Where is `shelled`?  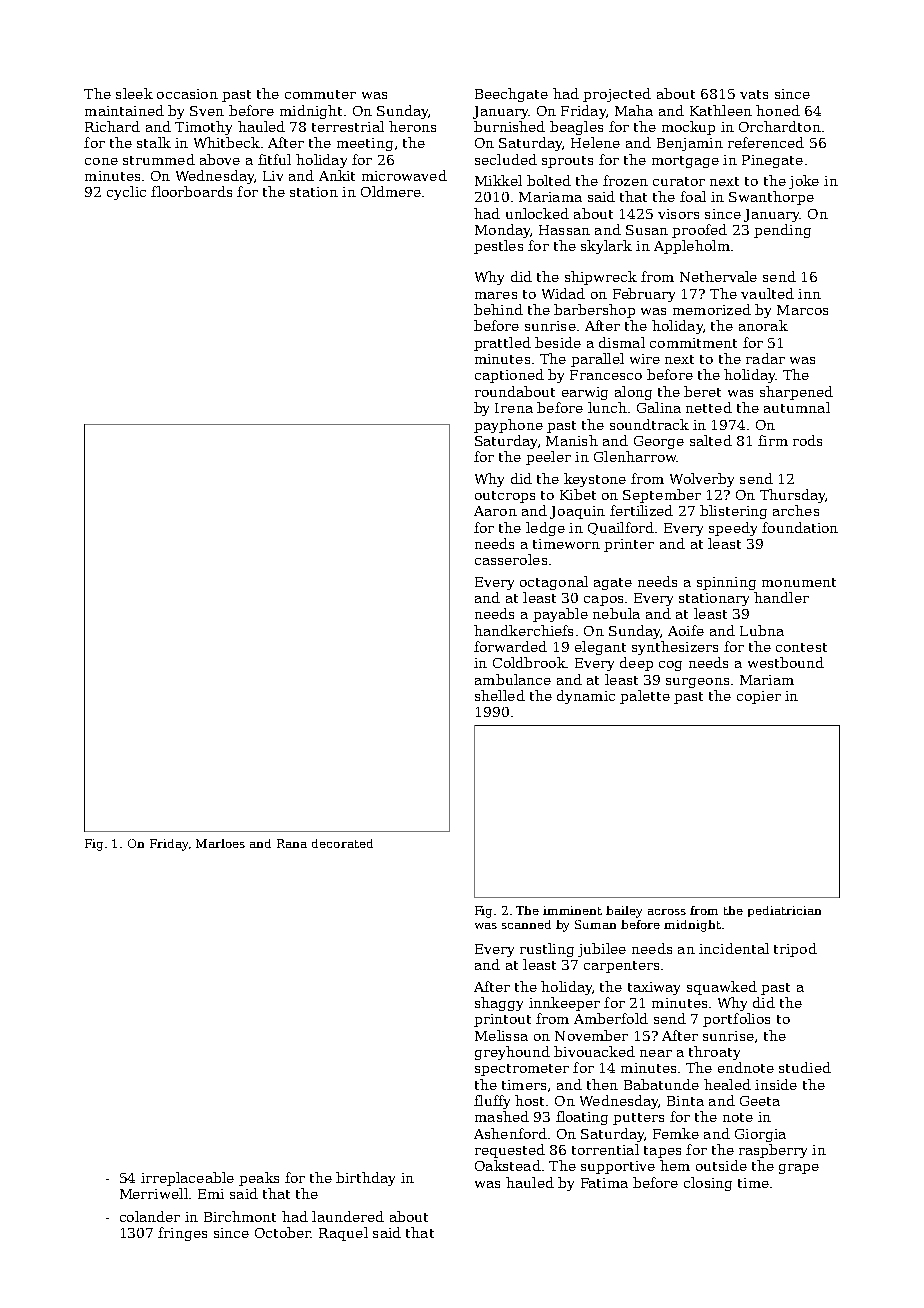 shelled is located at coordinates (500, 695).
